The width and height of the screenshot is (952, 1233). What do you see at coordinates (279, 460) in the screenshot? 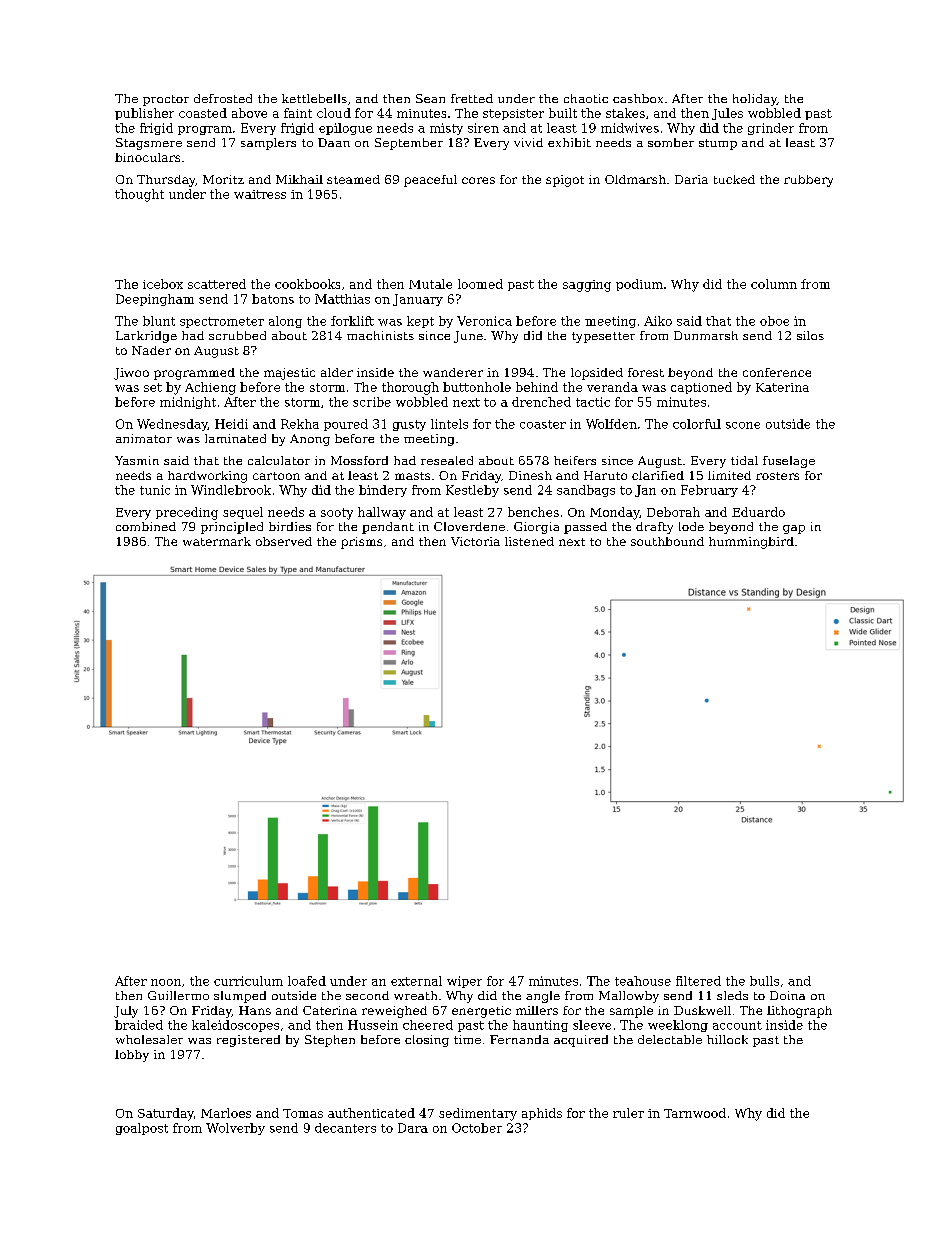
I see `calculator` at bounding box center [279, 460].
